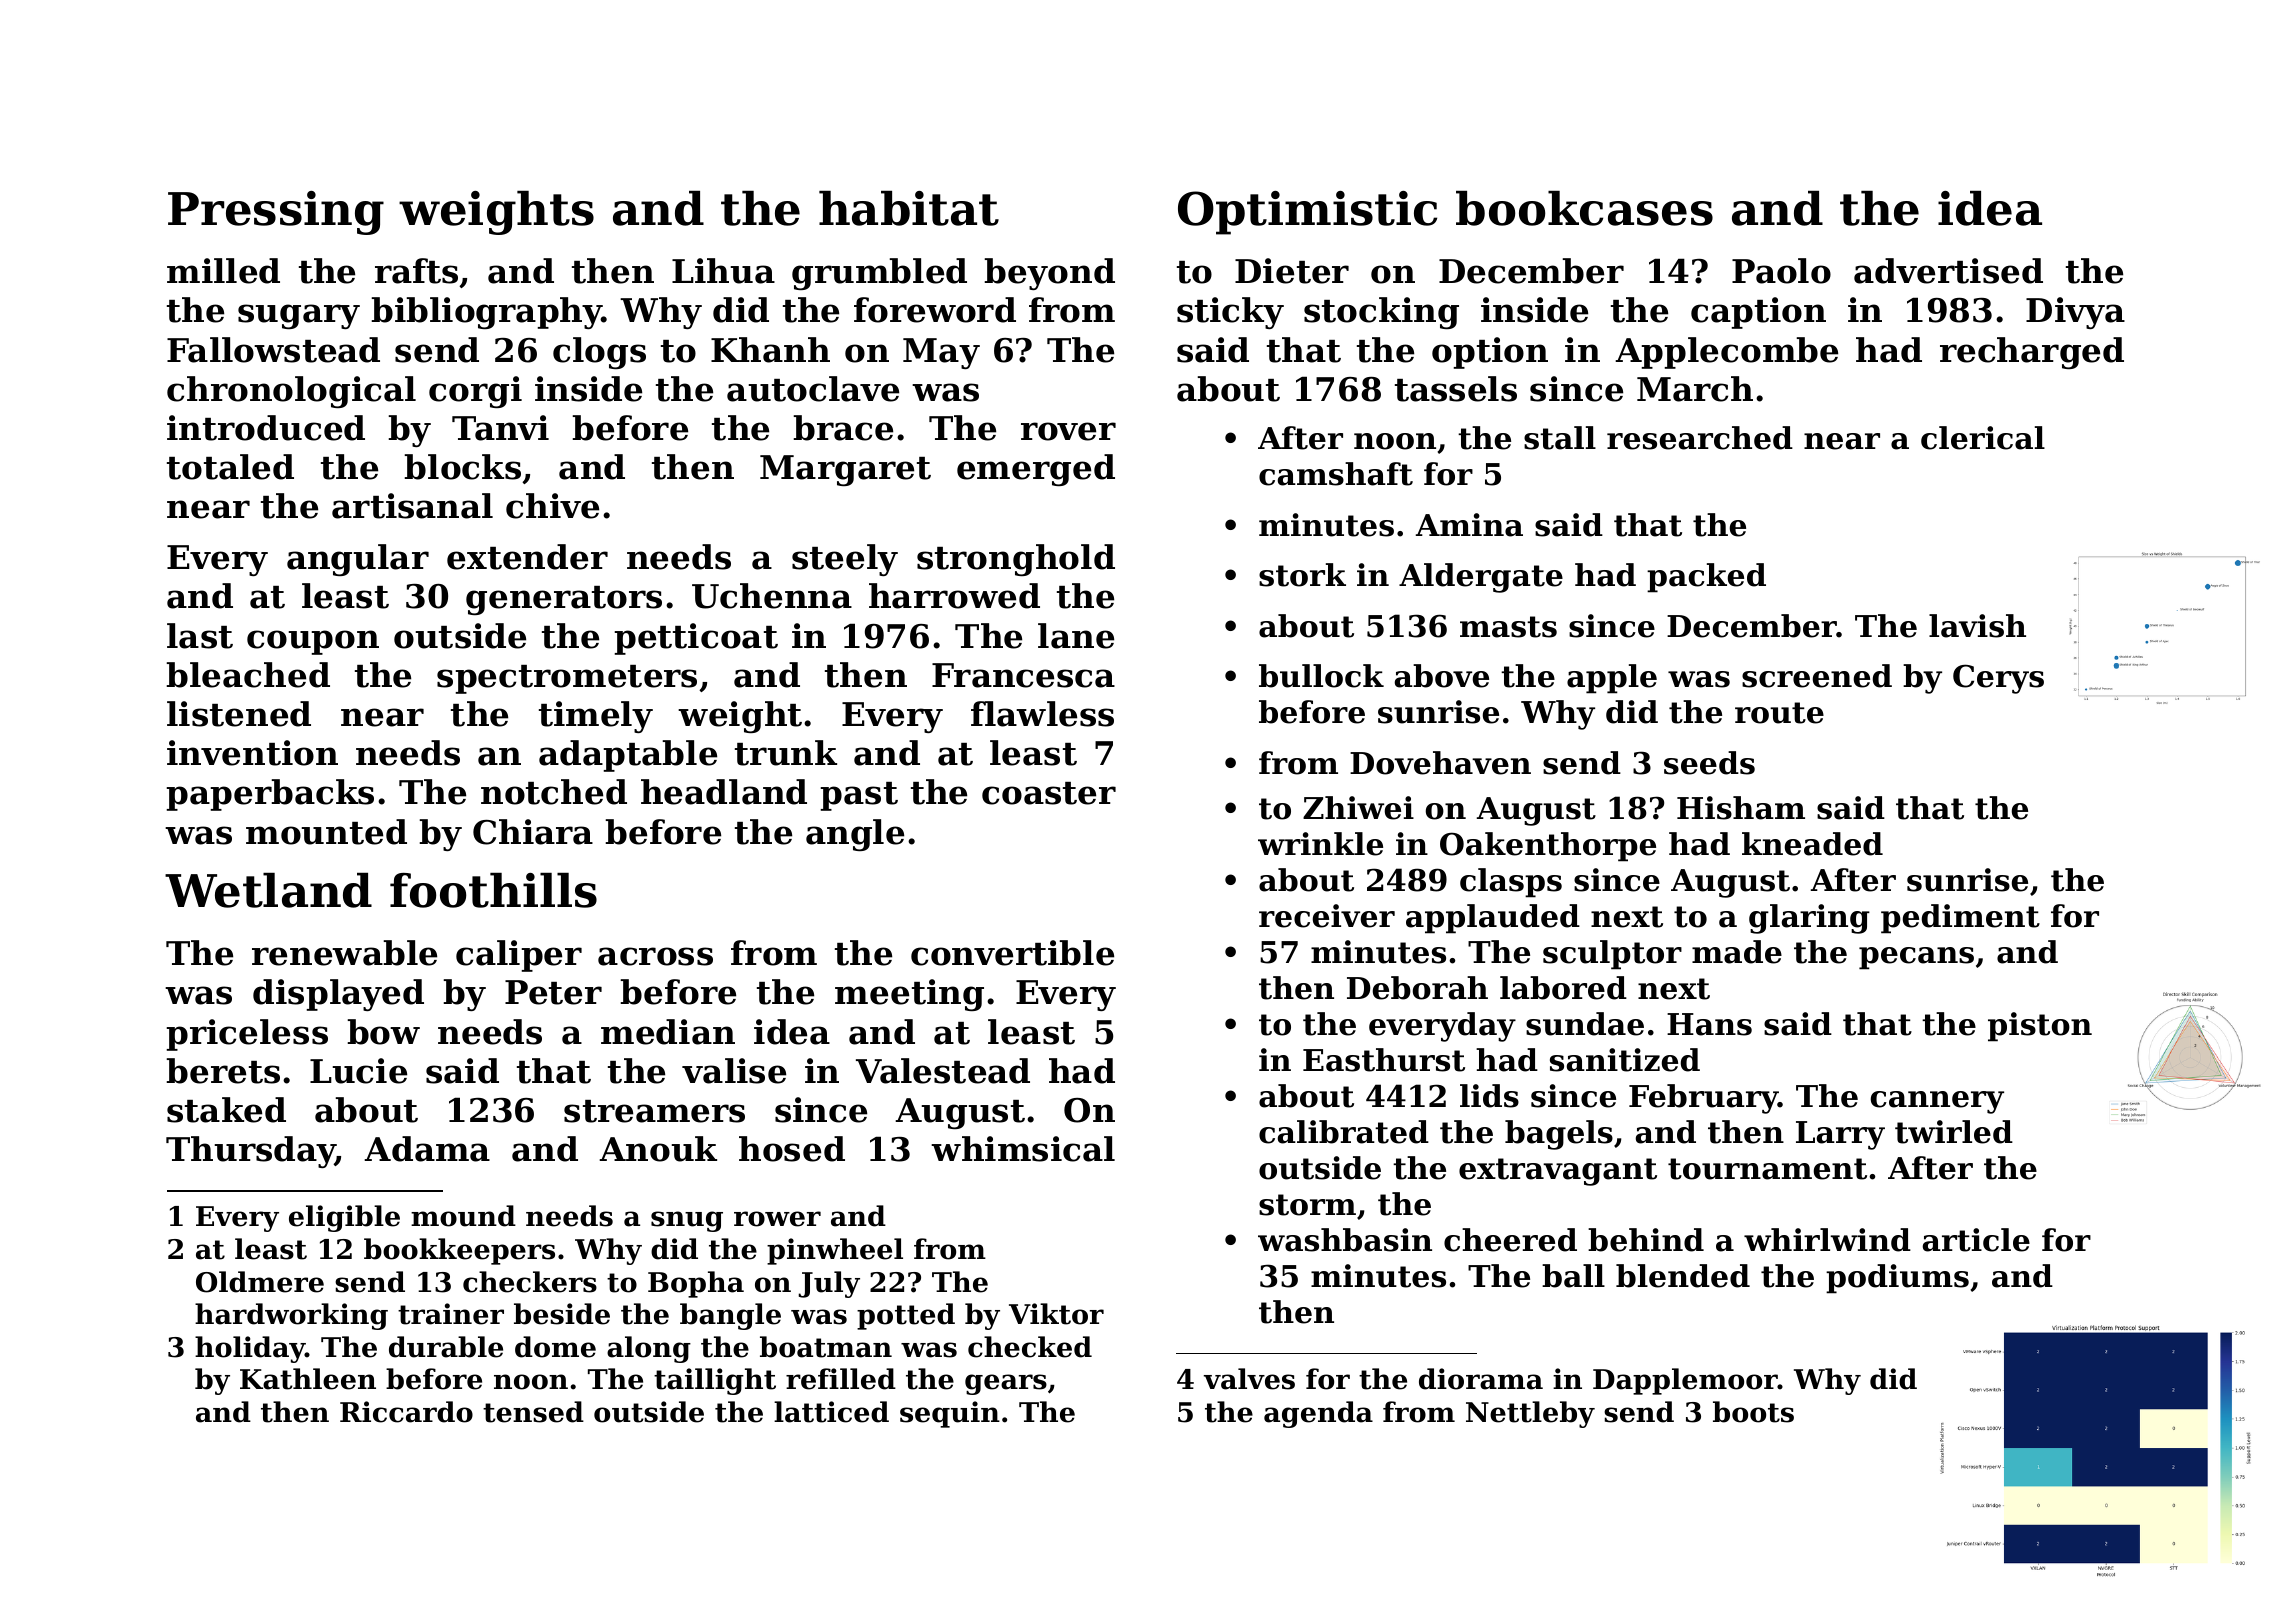 The height and width of the screenshot is (1620, 2292). Describe the element at coordinates (459, 1251) in the screenshot. I see `bookkeepers` at that location.
